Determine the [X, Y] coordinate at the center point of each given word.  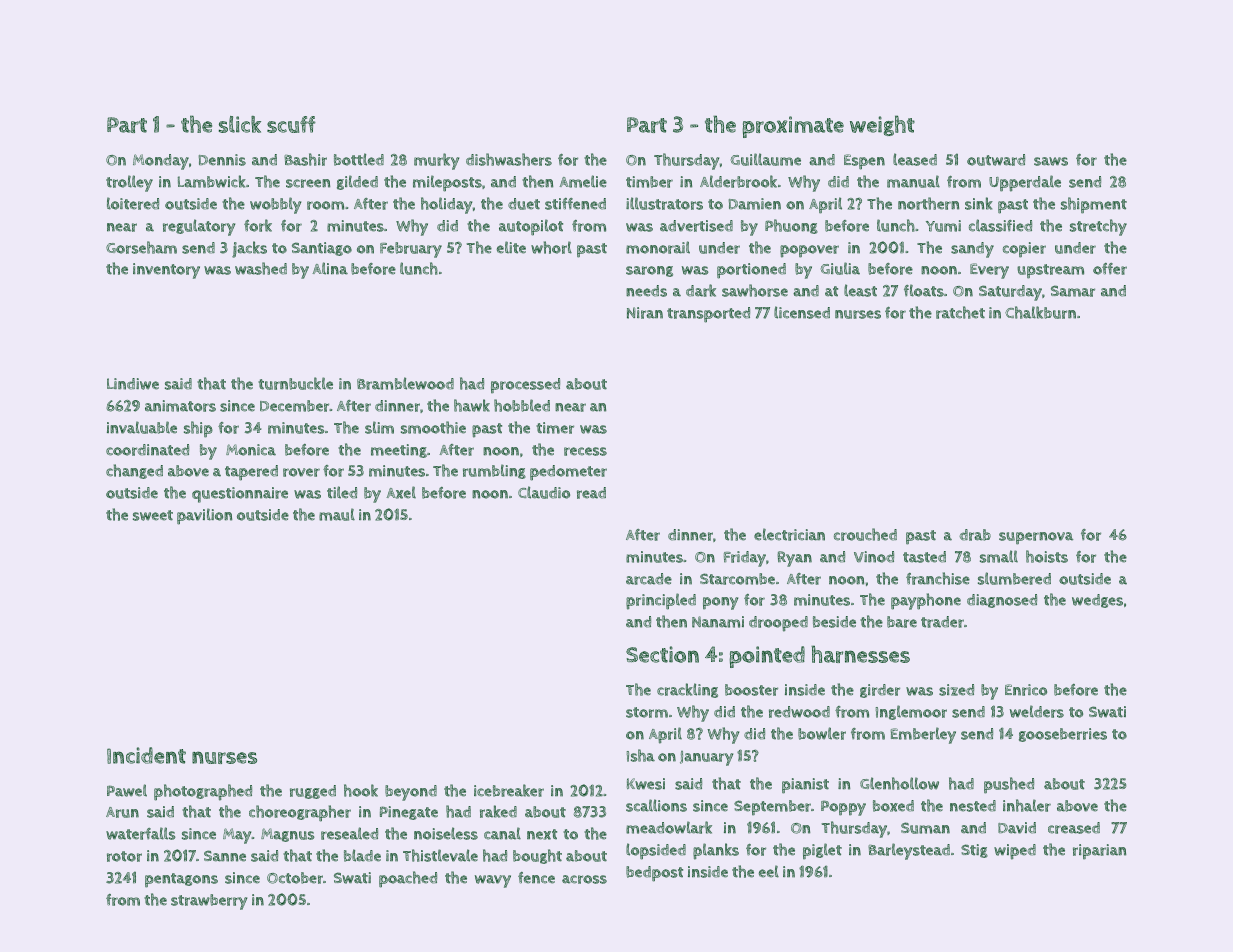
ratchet [960, 312]
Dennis [222, 160]
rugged [313, 792]
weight [882, 125]
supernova [1036, 538]
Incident [146, 755]
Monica [251, 450]
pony [720, 603]
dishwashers [509, 159]
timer [555, 428]
